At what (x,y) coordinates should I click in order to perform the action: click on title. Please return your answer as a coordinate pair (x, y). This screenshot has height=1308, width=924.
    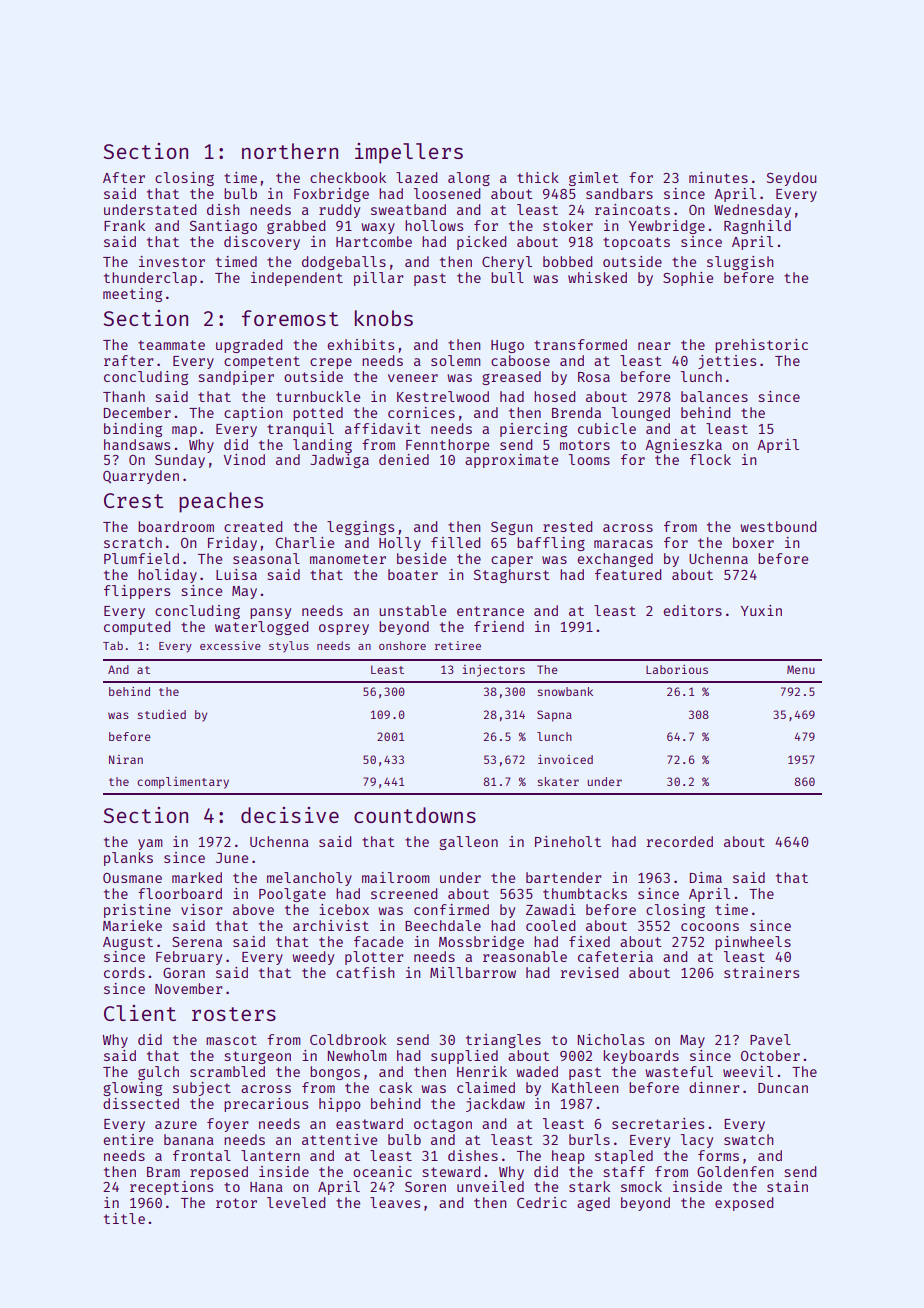
    Looking at the image, I should click on (124, 1218).
